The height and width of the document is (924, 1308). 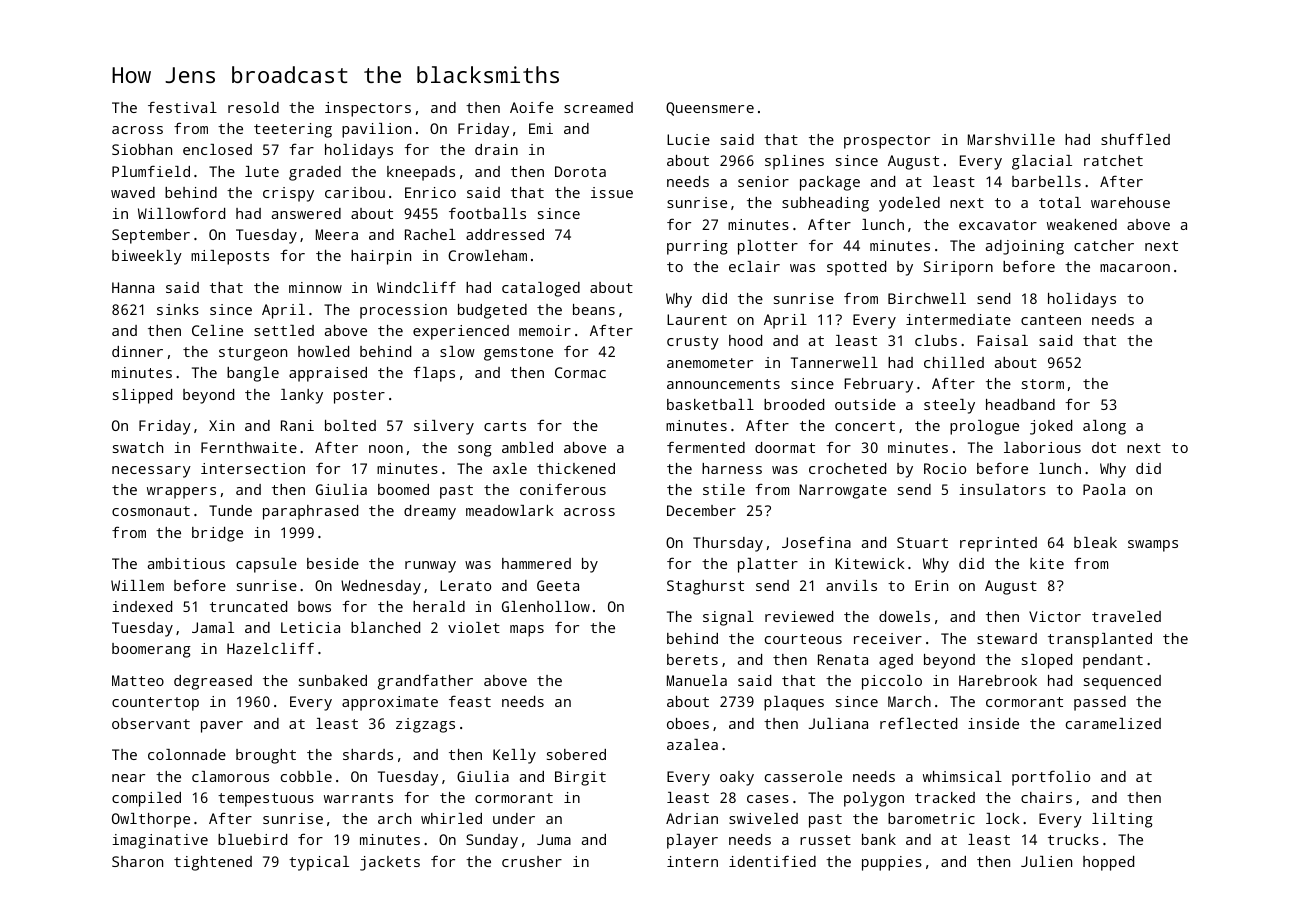 I want to click on Xin, so click(x=221, y=425).
